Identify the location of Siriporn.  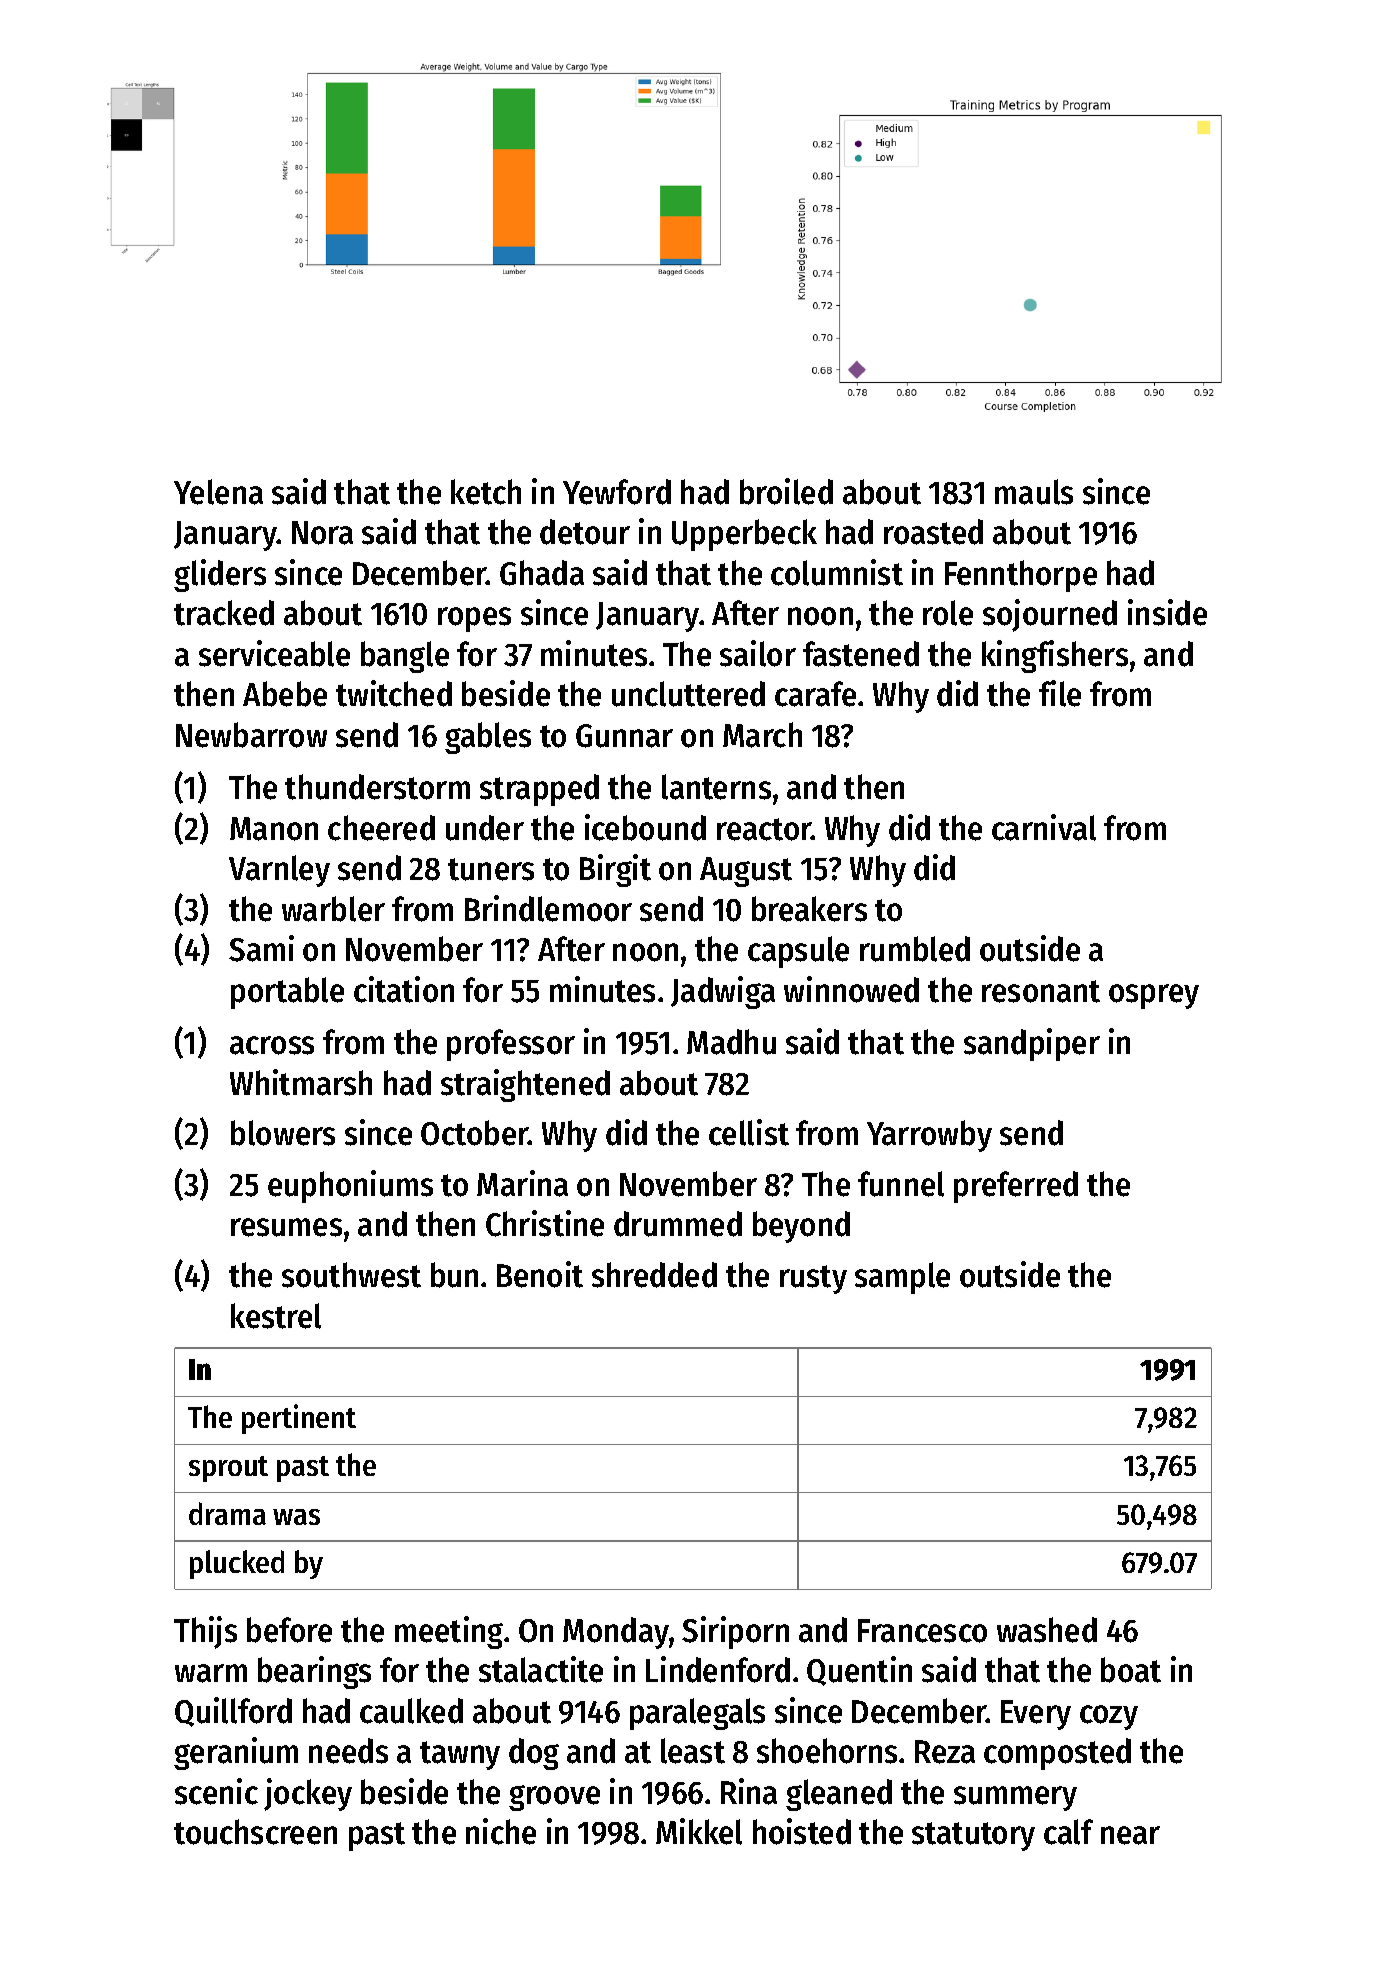
(735, 1632).
